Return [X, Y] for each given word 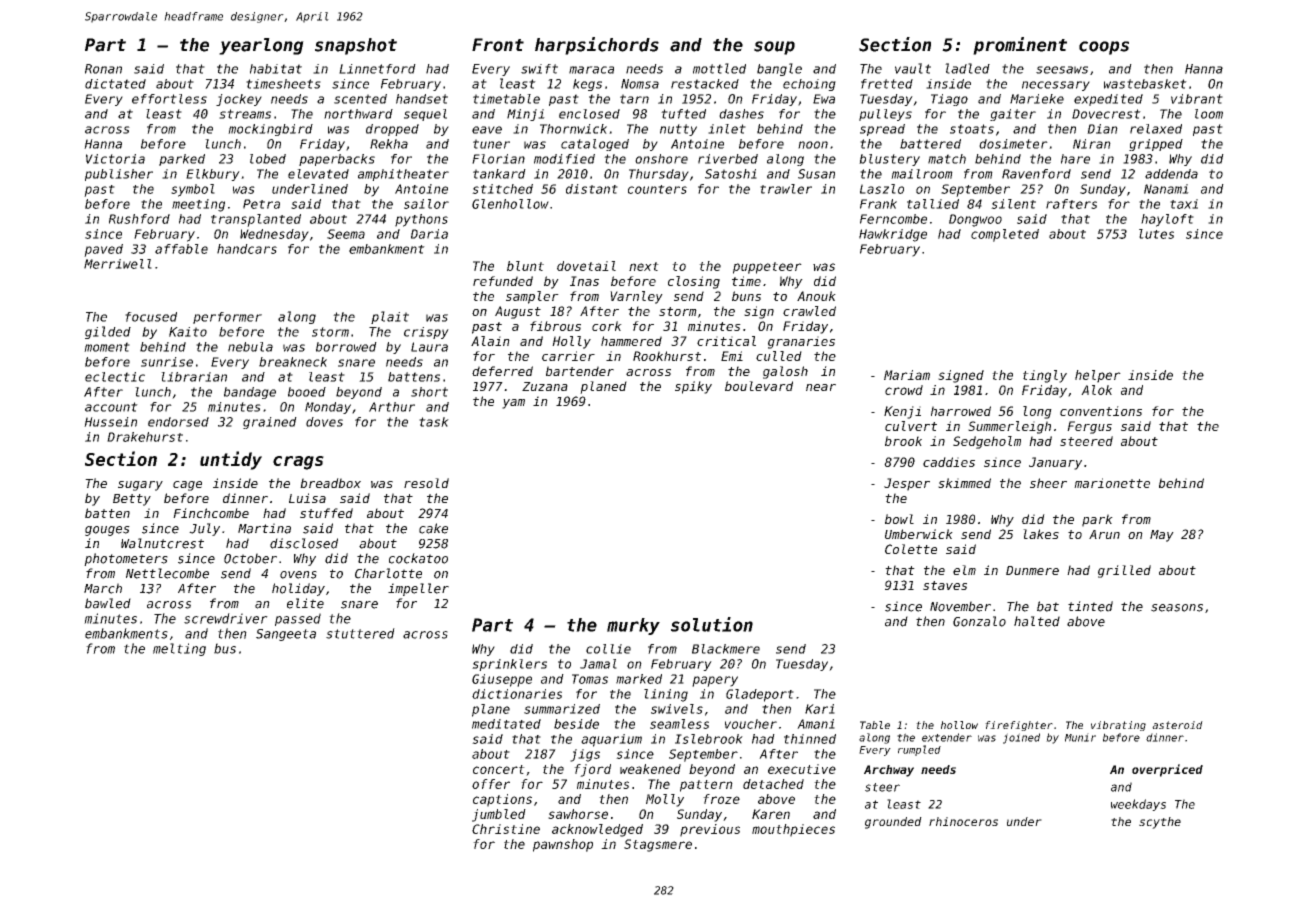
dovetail [586, 266]
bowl [899, 519]
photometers [126, 559]
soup [774, 48]
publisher [119, 175]
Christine [506, 829]
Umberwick [919, 534]
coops [1104, 48]
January [1055, 463]
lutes [1156, 234]
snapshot [356, 46]
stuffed [326, 513]
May [1162, 536]
